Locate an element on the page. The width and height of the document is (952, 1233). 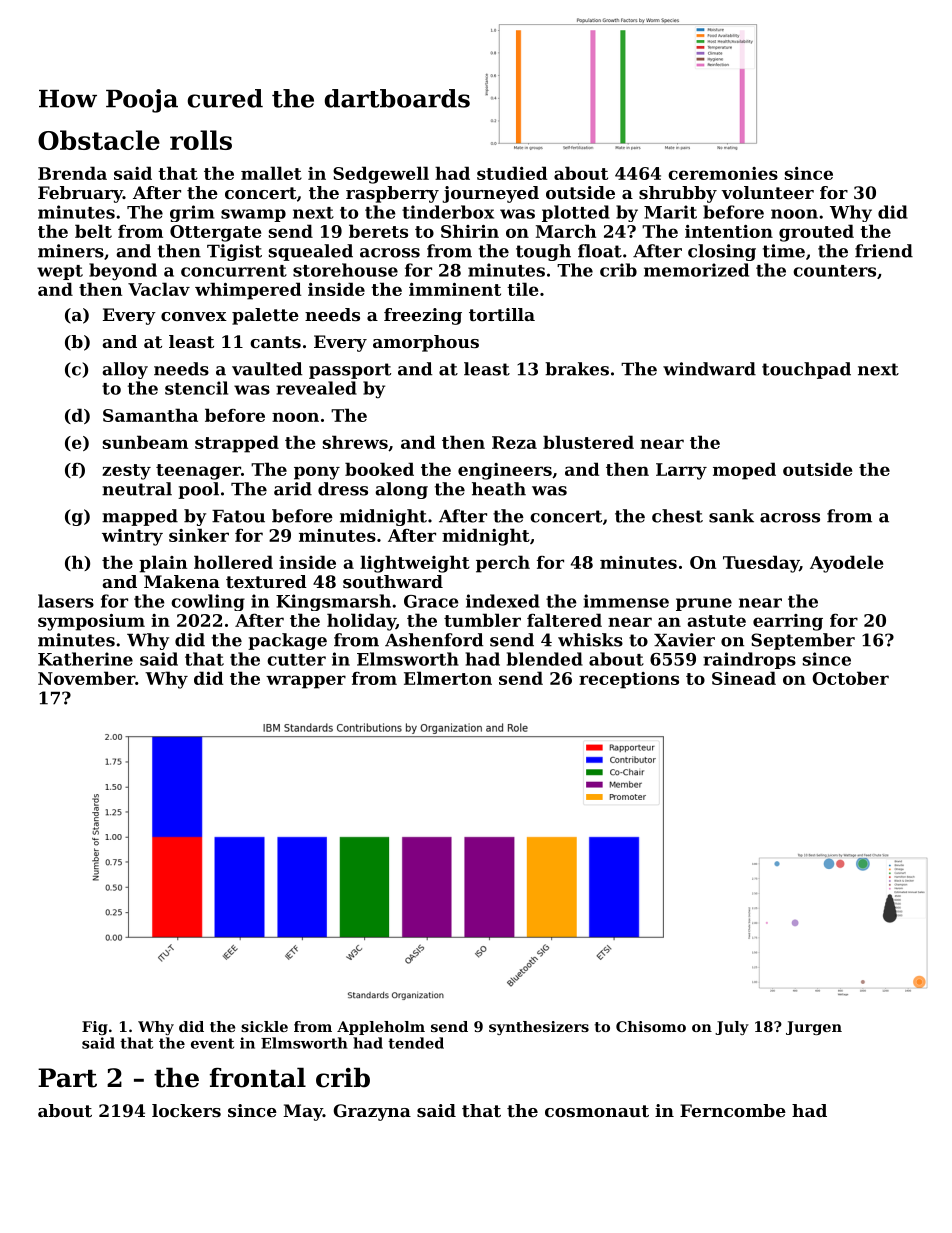
Appleholm is located at coordinates (381, 1028).
